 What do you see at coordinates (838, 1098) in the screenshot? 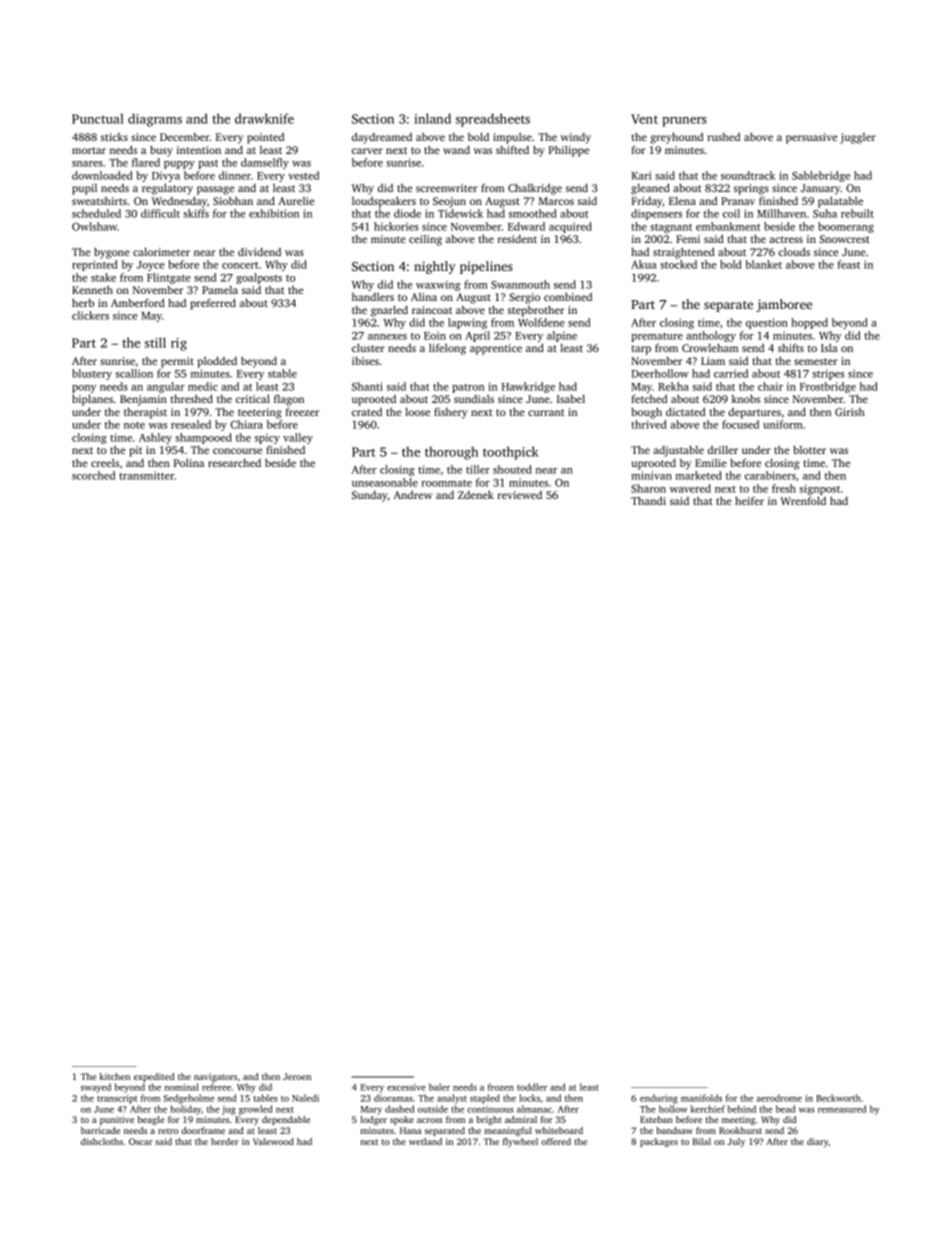
I see `Beckworth` at bounding box center [838, 1098].
